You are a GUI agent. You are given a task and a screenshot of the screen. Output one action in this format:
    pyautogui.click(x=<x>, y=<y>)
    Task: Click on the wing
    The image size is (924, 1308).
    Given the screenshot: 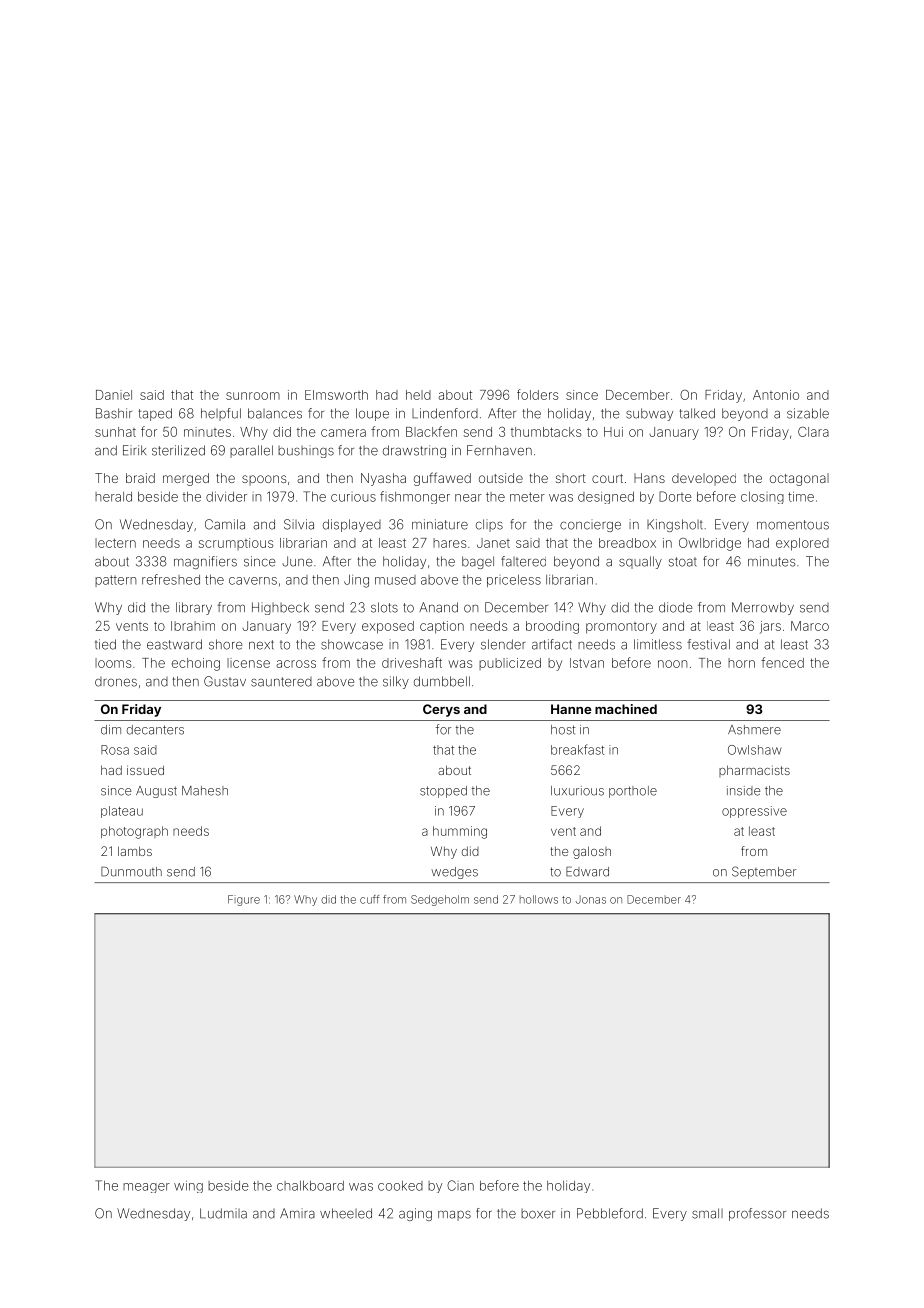 What is the action you would take?
    pyautogui.click(x=188, y=1187)
